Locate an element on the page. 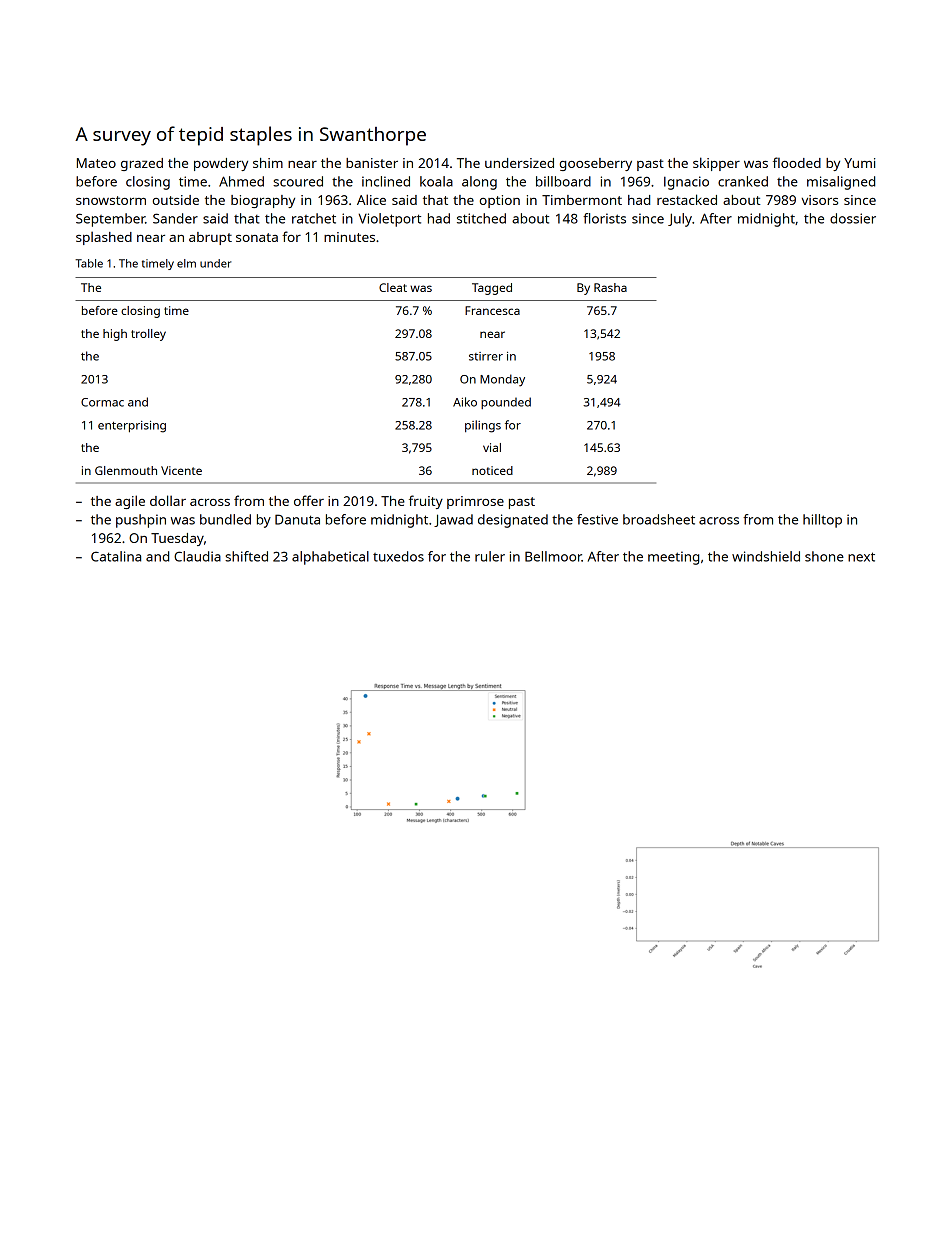  gooseberry is located at coordinates (595, 164).
